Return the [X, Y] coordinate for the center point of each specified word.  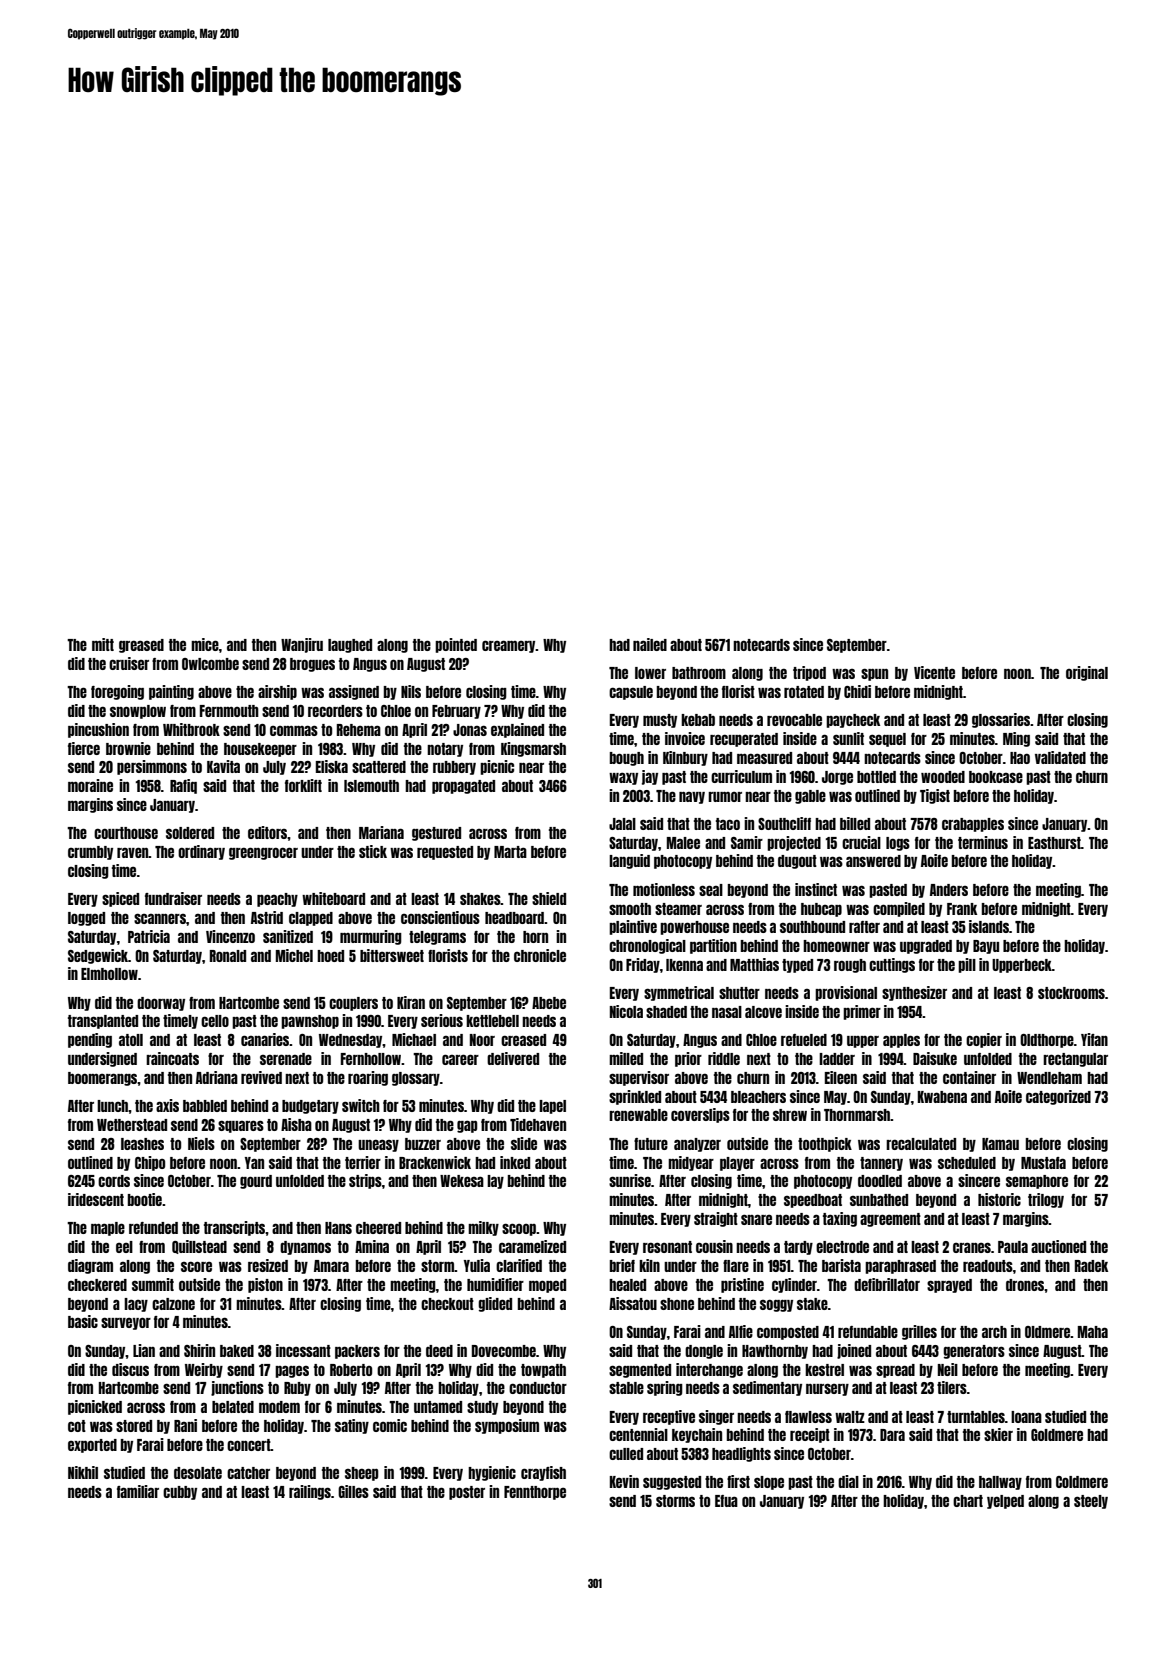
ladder [837, 1059]
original [1087, 673]
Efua [726, 1501]
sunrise [630, 1180]
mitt [103, 644]
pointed [456, 645]
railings [310, 1492]
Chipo [150, 1163]
